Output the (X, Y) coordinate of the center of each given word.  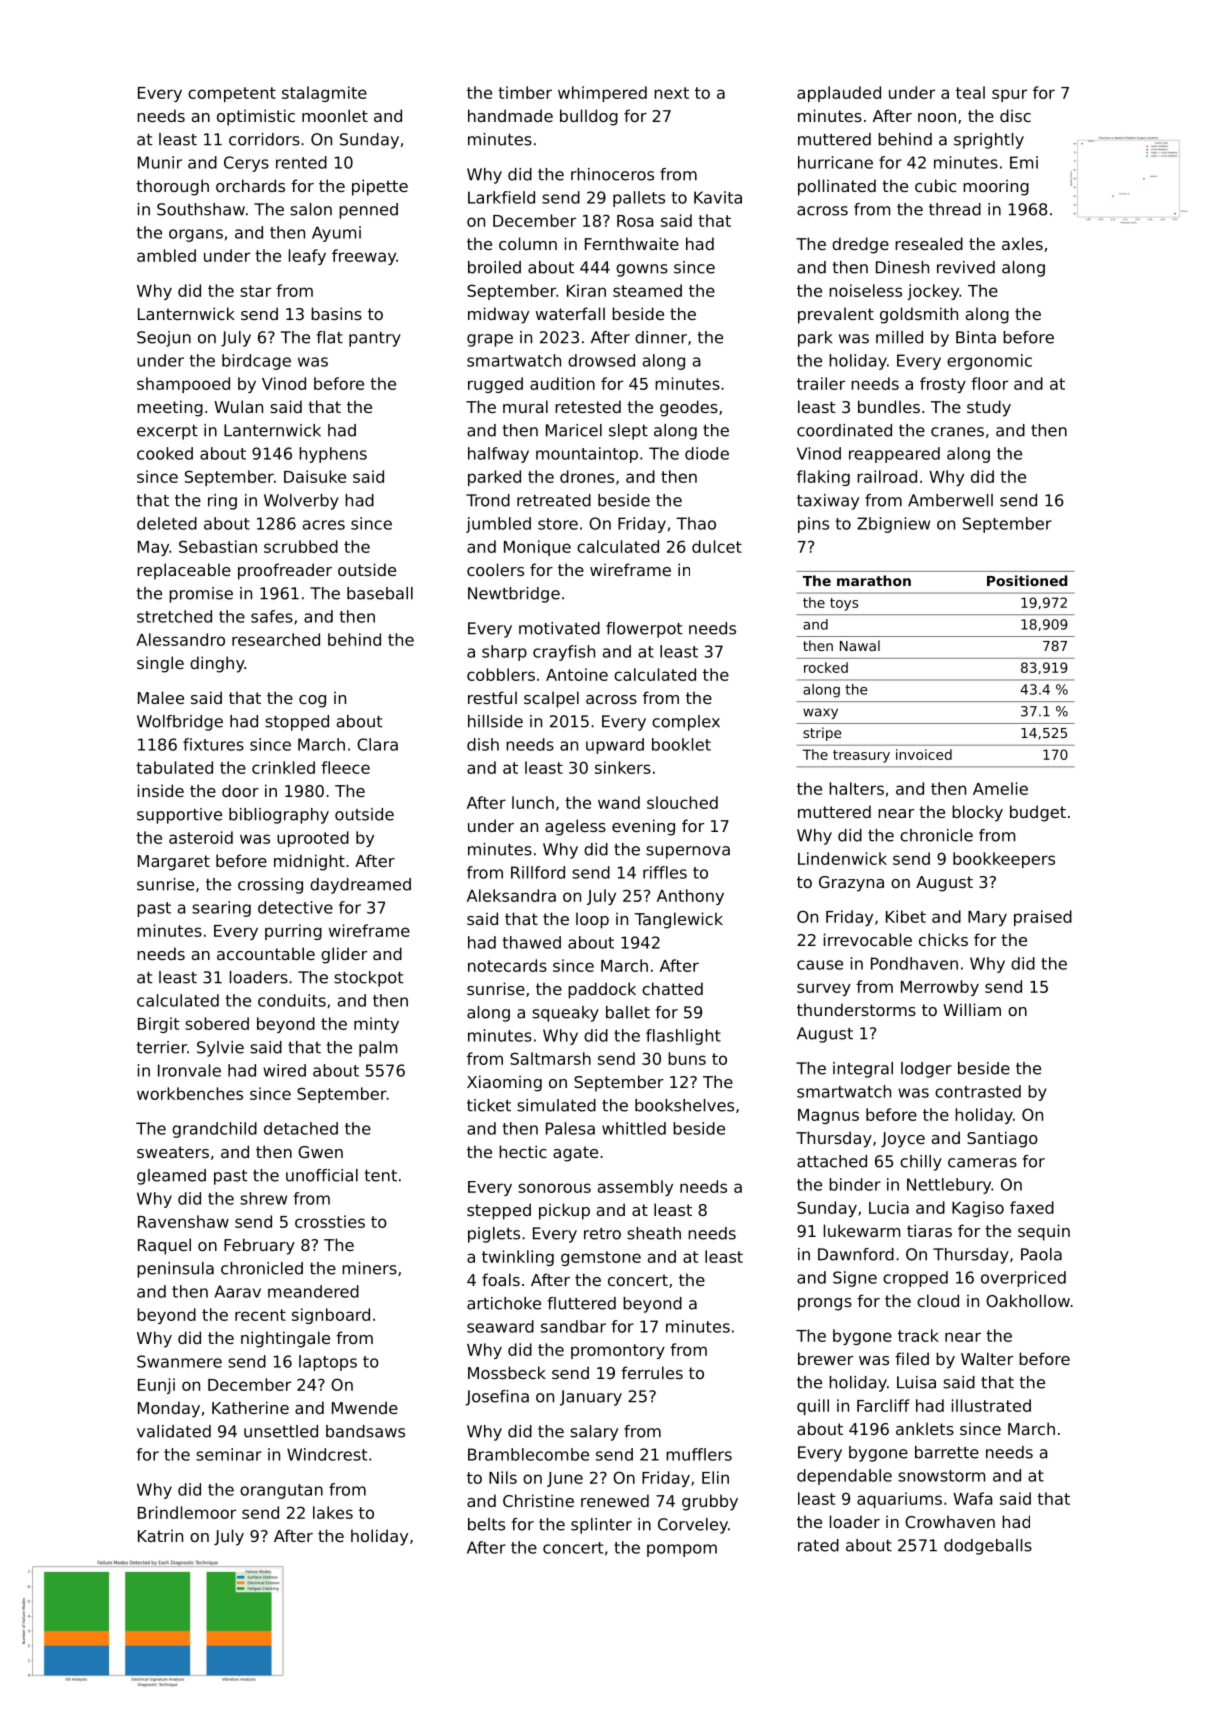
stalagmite (324, 94)
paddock (602, 990)
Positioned (1027, 580)
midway (498, 315)
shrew (263, 1198)
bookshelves (684, 1105)
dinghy (217, 664)
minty (376, 1025)
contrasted (978, 1091)
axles (1022, 243)
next (671, 93)
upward (615, 746)
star (255, 291)
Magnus (828, 1116)
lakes (333, 1512)
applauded (839, 94)
